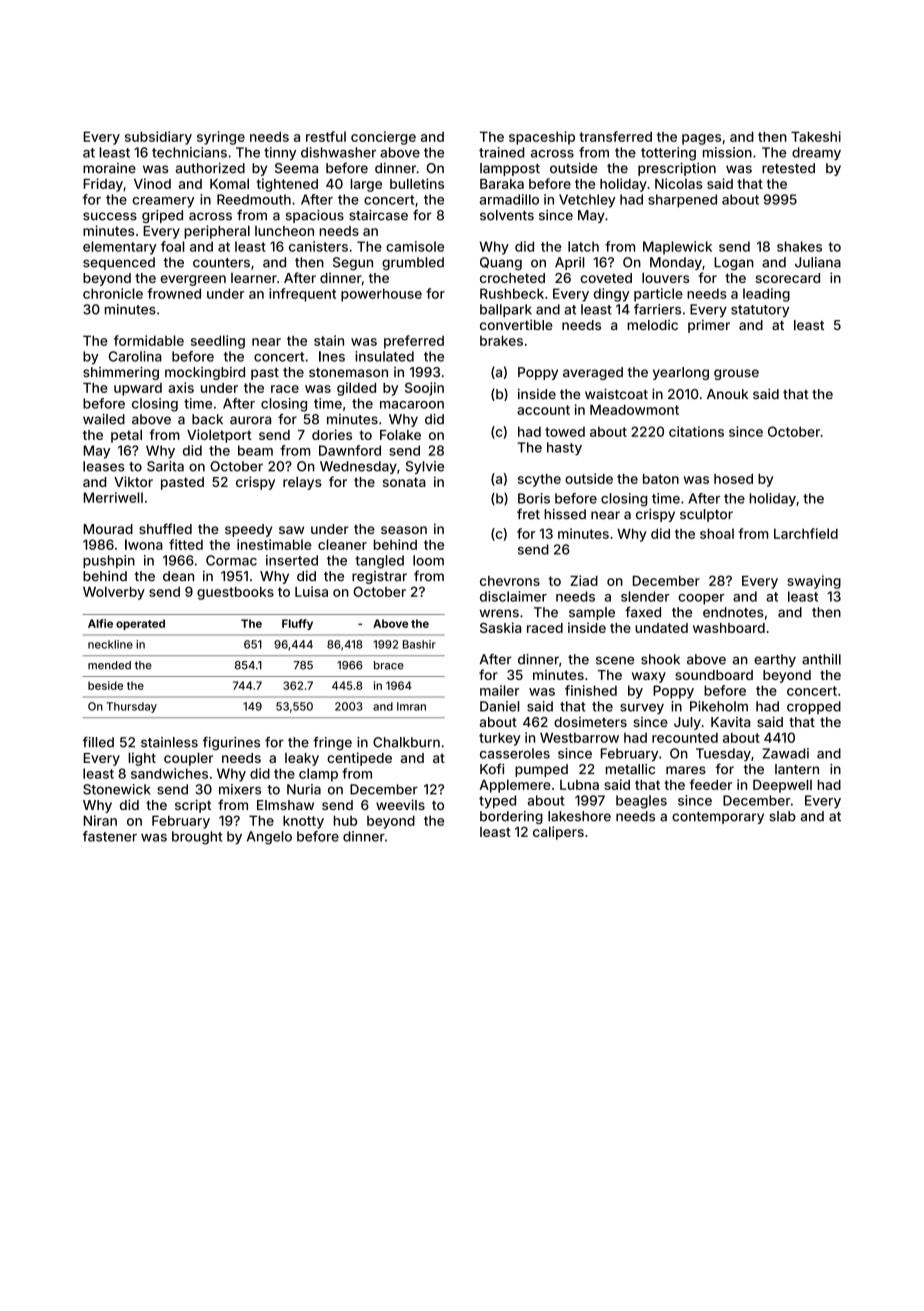  I want to click on inserted, so click(292, 560).
